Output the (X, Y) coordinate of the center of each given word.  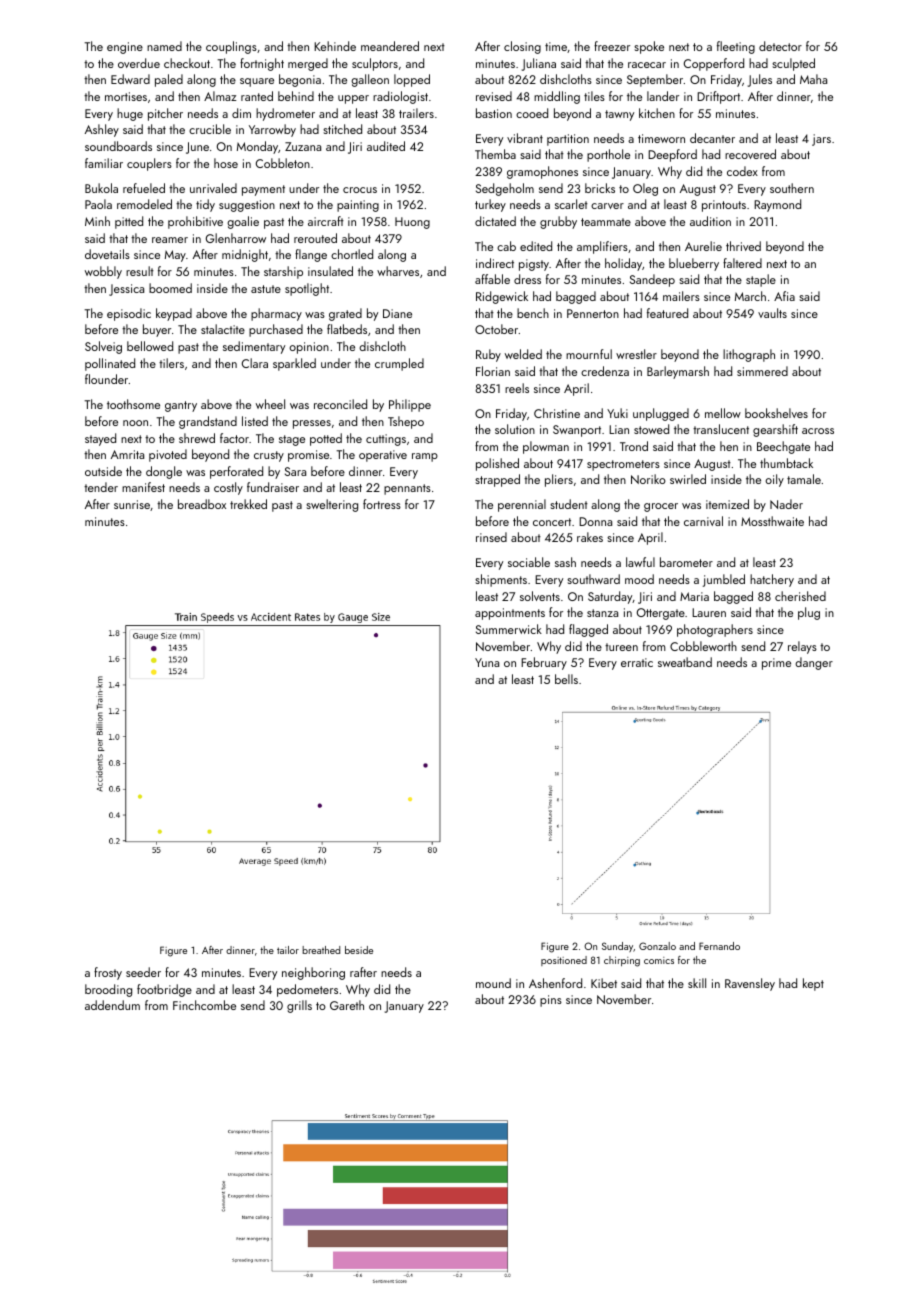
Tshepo (406, 422)
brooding (108, 990)
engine (125, 48)
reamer (170, 240)
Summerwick (509, 629)
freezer (612, 46)
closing (522, 47)
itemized (727, 504)
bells (566, 679)
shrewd (197, 438)
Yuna (487, 662)
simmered (762, 371)
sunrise (132, 504)
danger (814, 663)
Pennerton (593, 313)
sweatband (685, 662)
